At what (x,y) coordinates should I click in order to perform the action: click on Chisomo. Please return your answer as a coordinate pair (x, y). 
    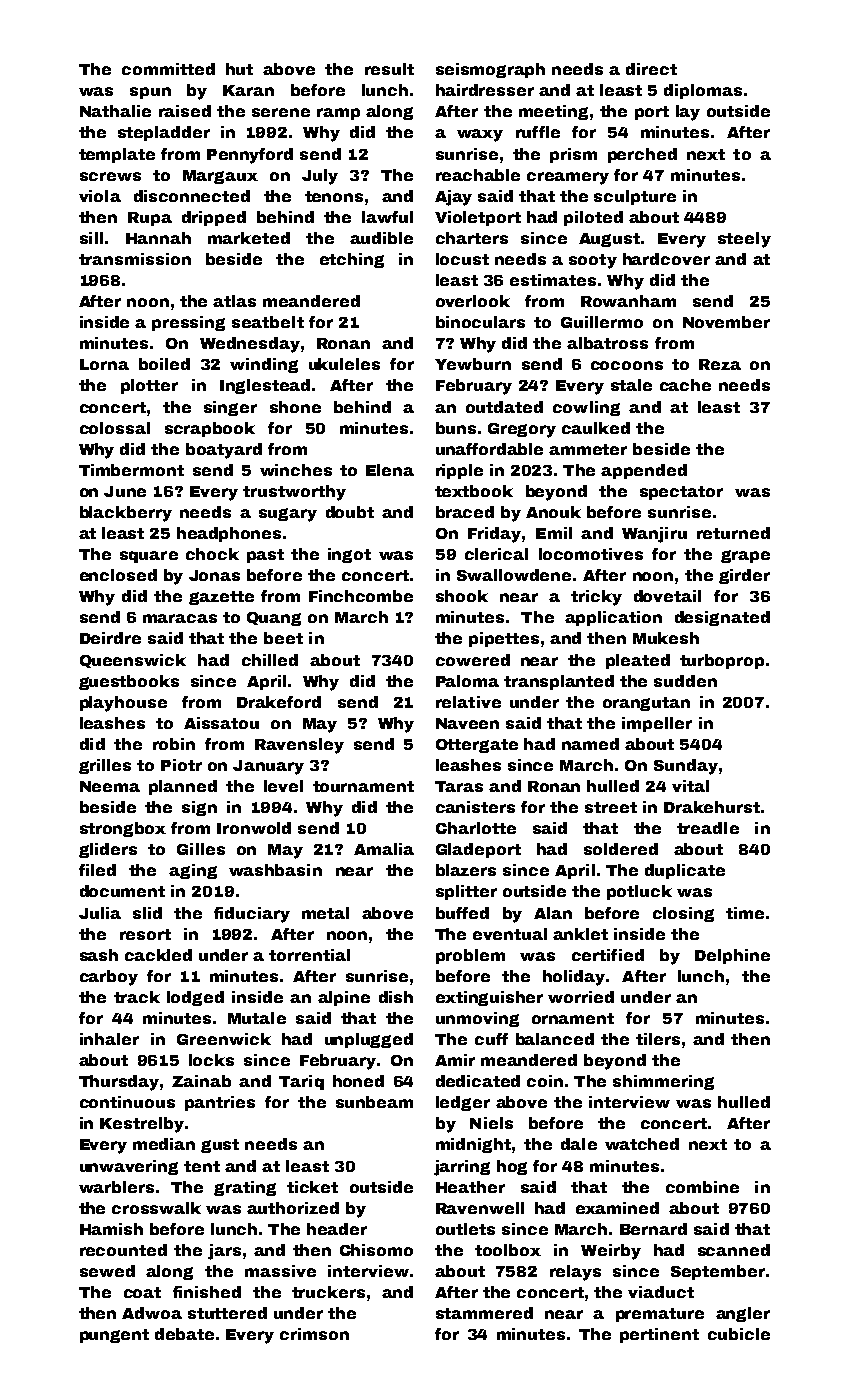
    Looking at the image, I should click on (376, 1250).
